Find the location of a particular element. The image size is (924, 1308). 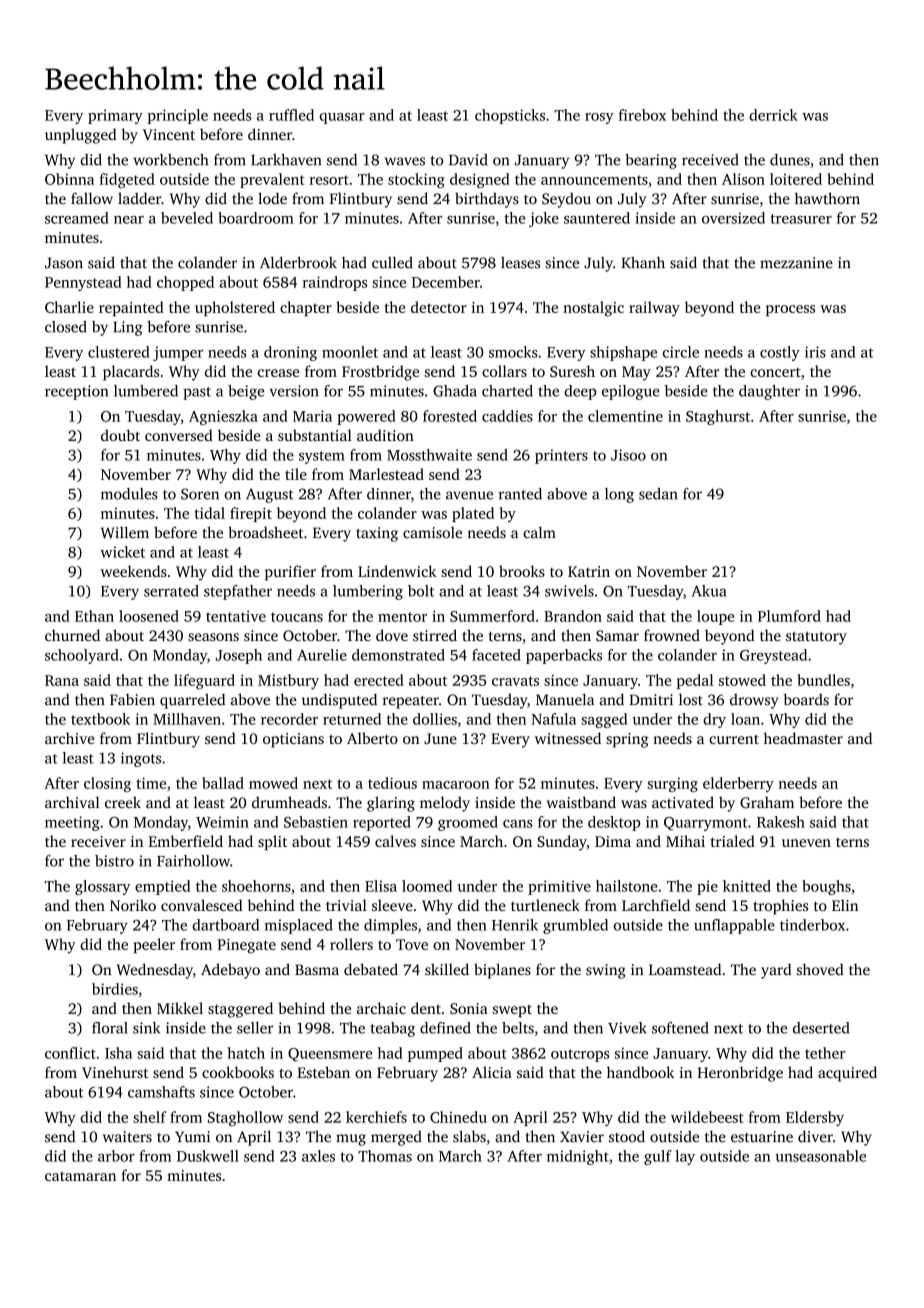

stocking is located at coordinates (416, 180).
